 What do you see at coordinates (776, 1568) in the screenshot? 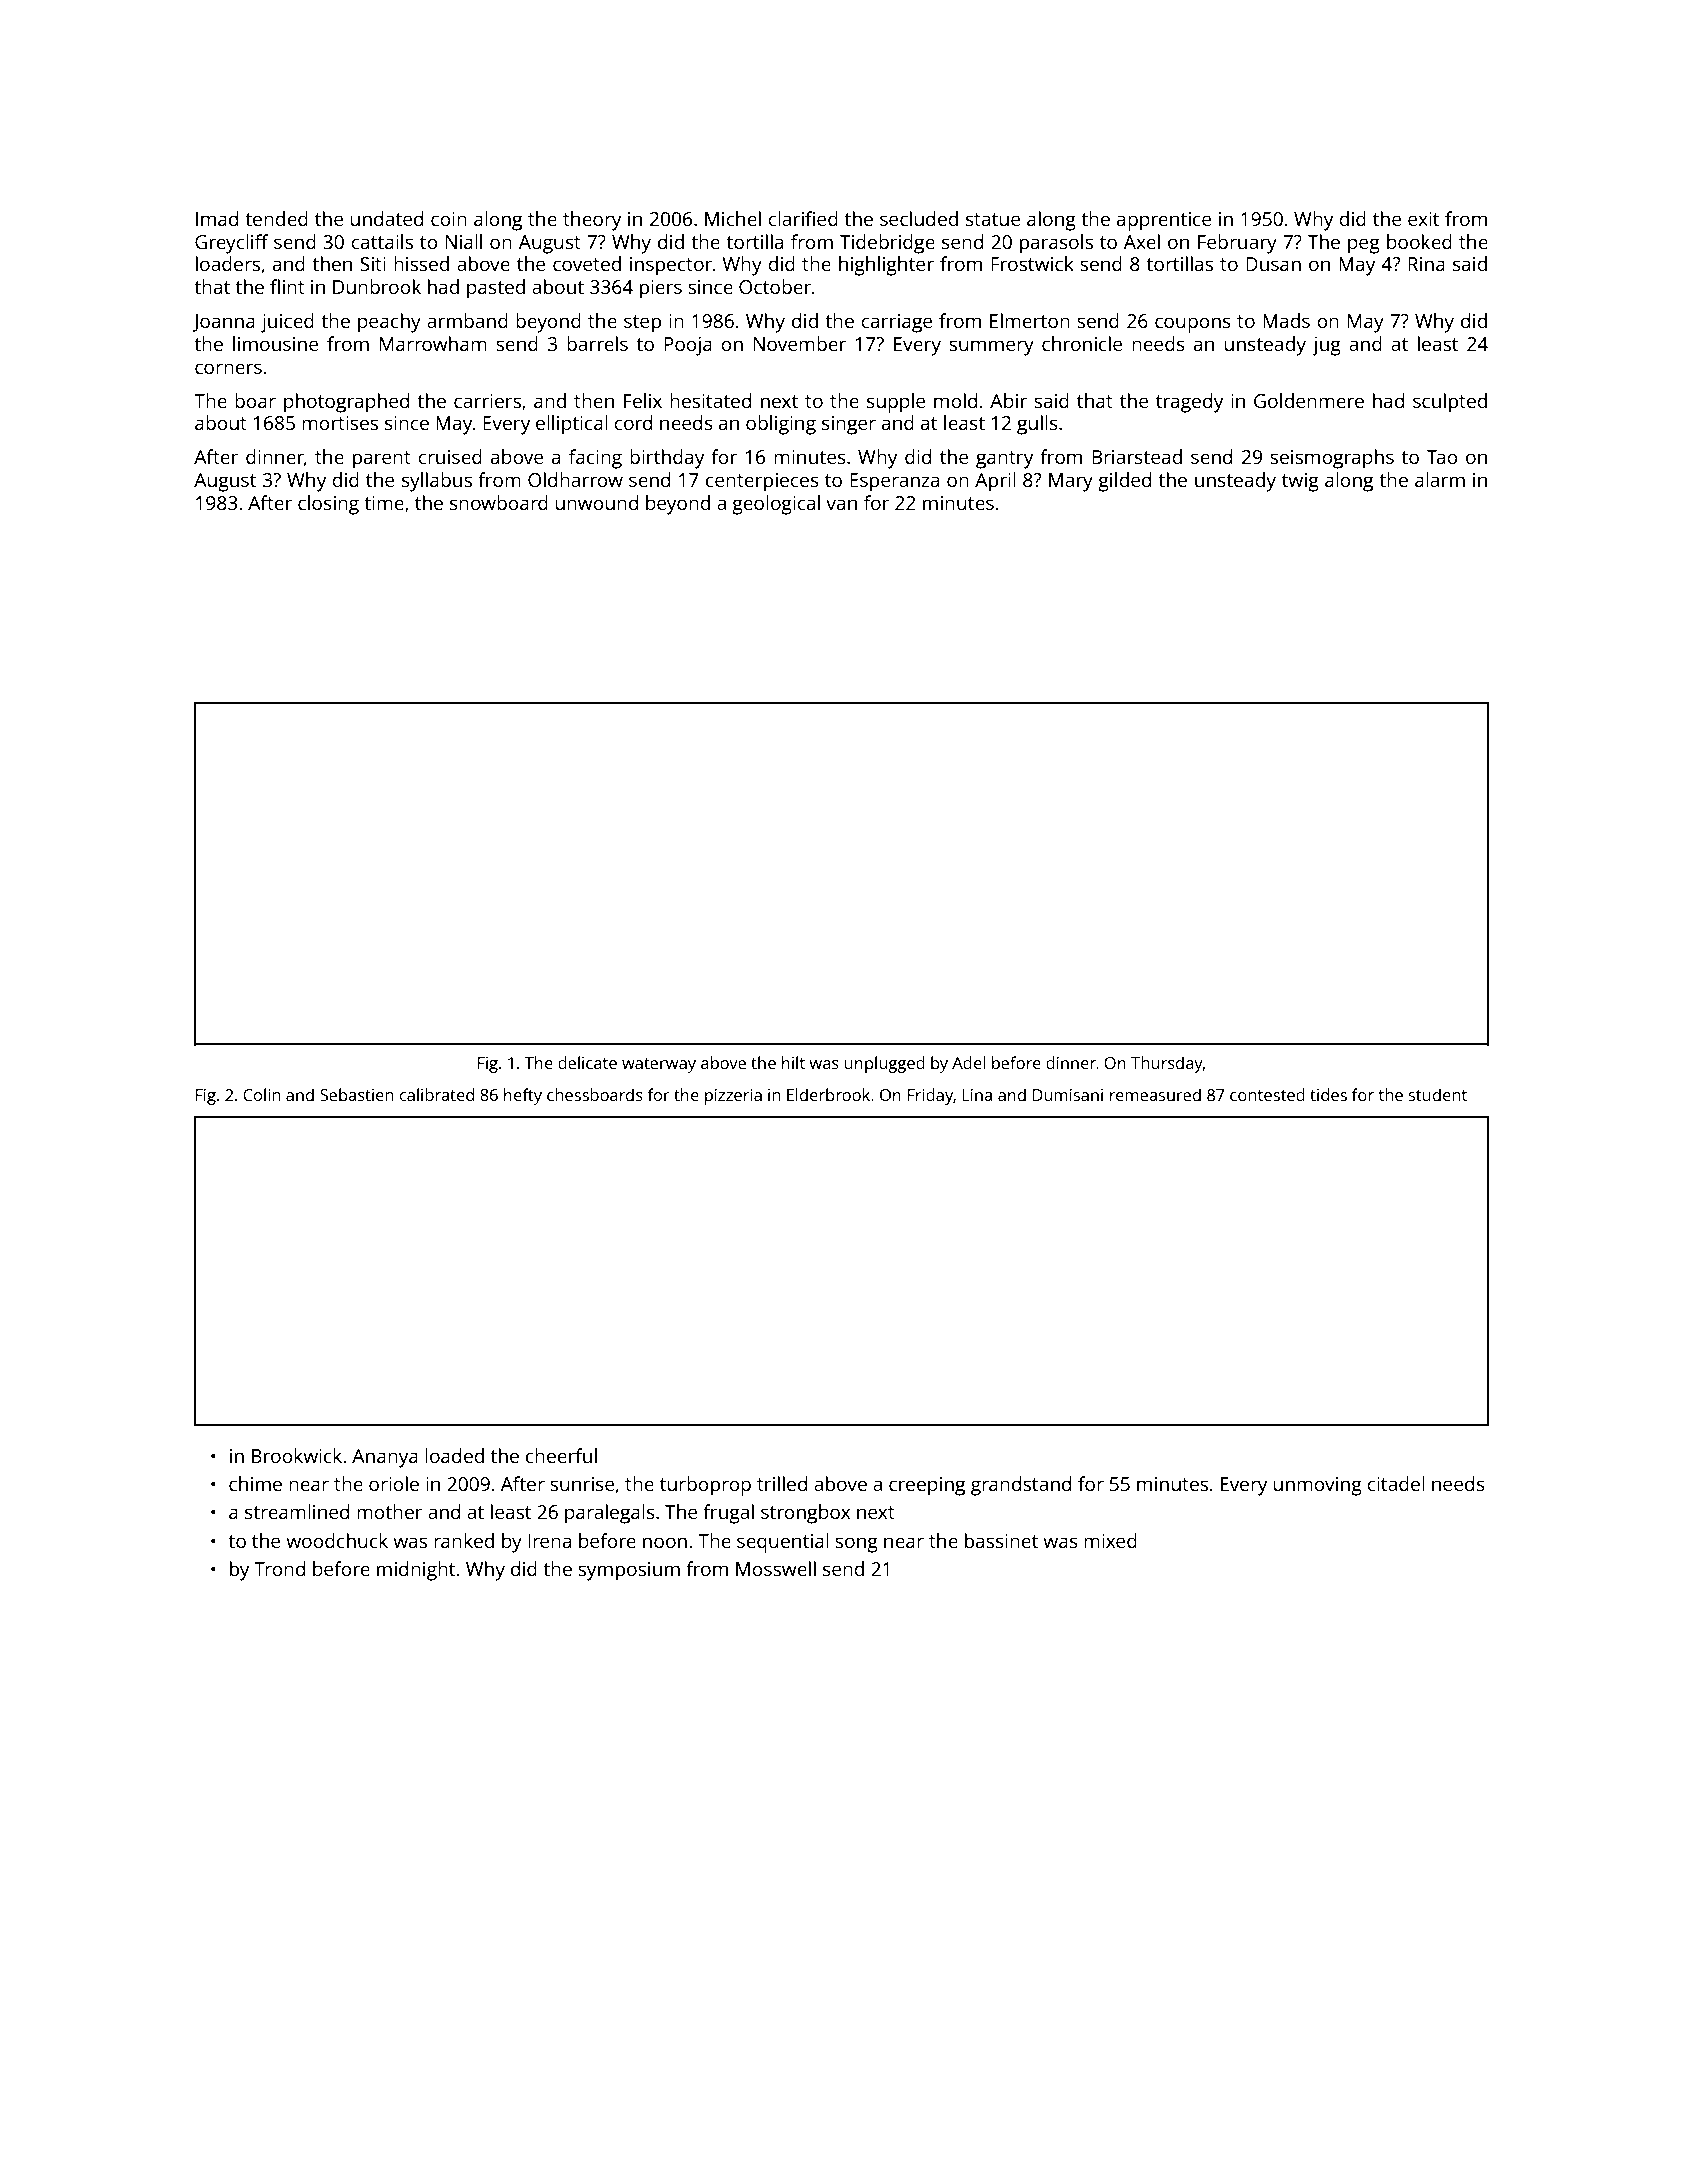
I see `Mosswell` at bounding box center [776, 1568].
